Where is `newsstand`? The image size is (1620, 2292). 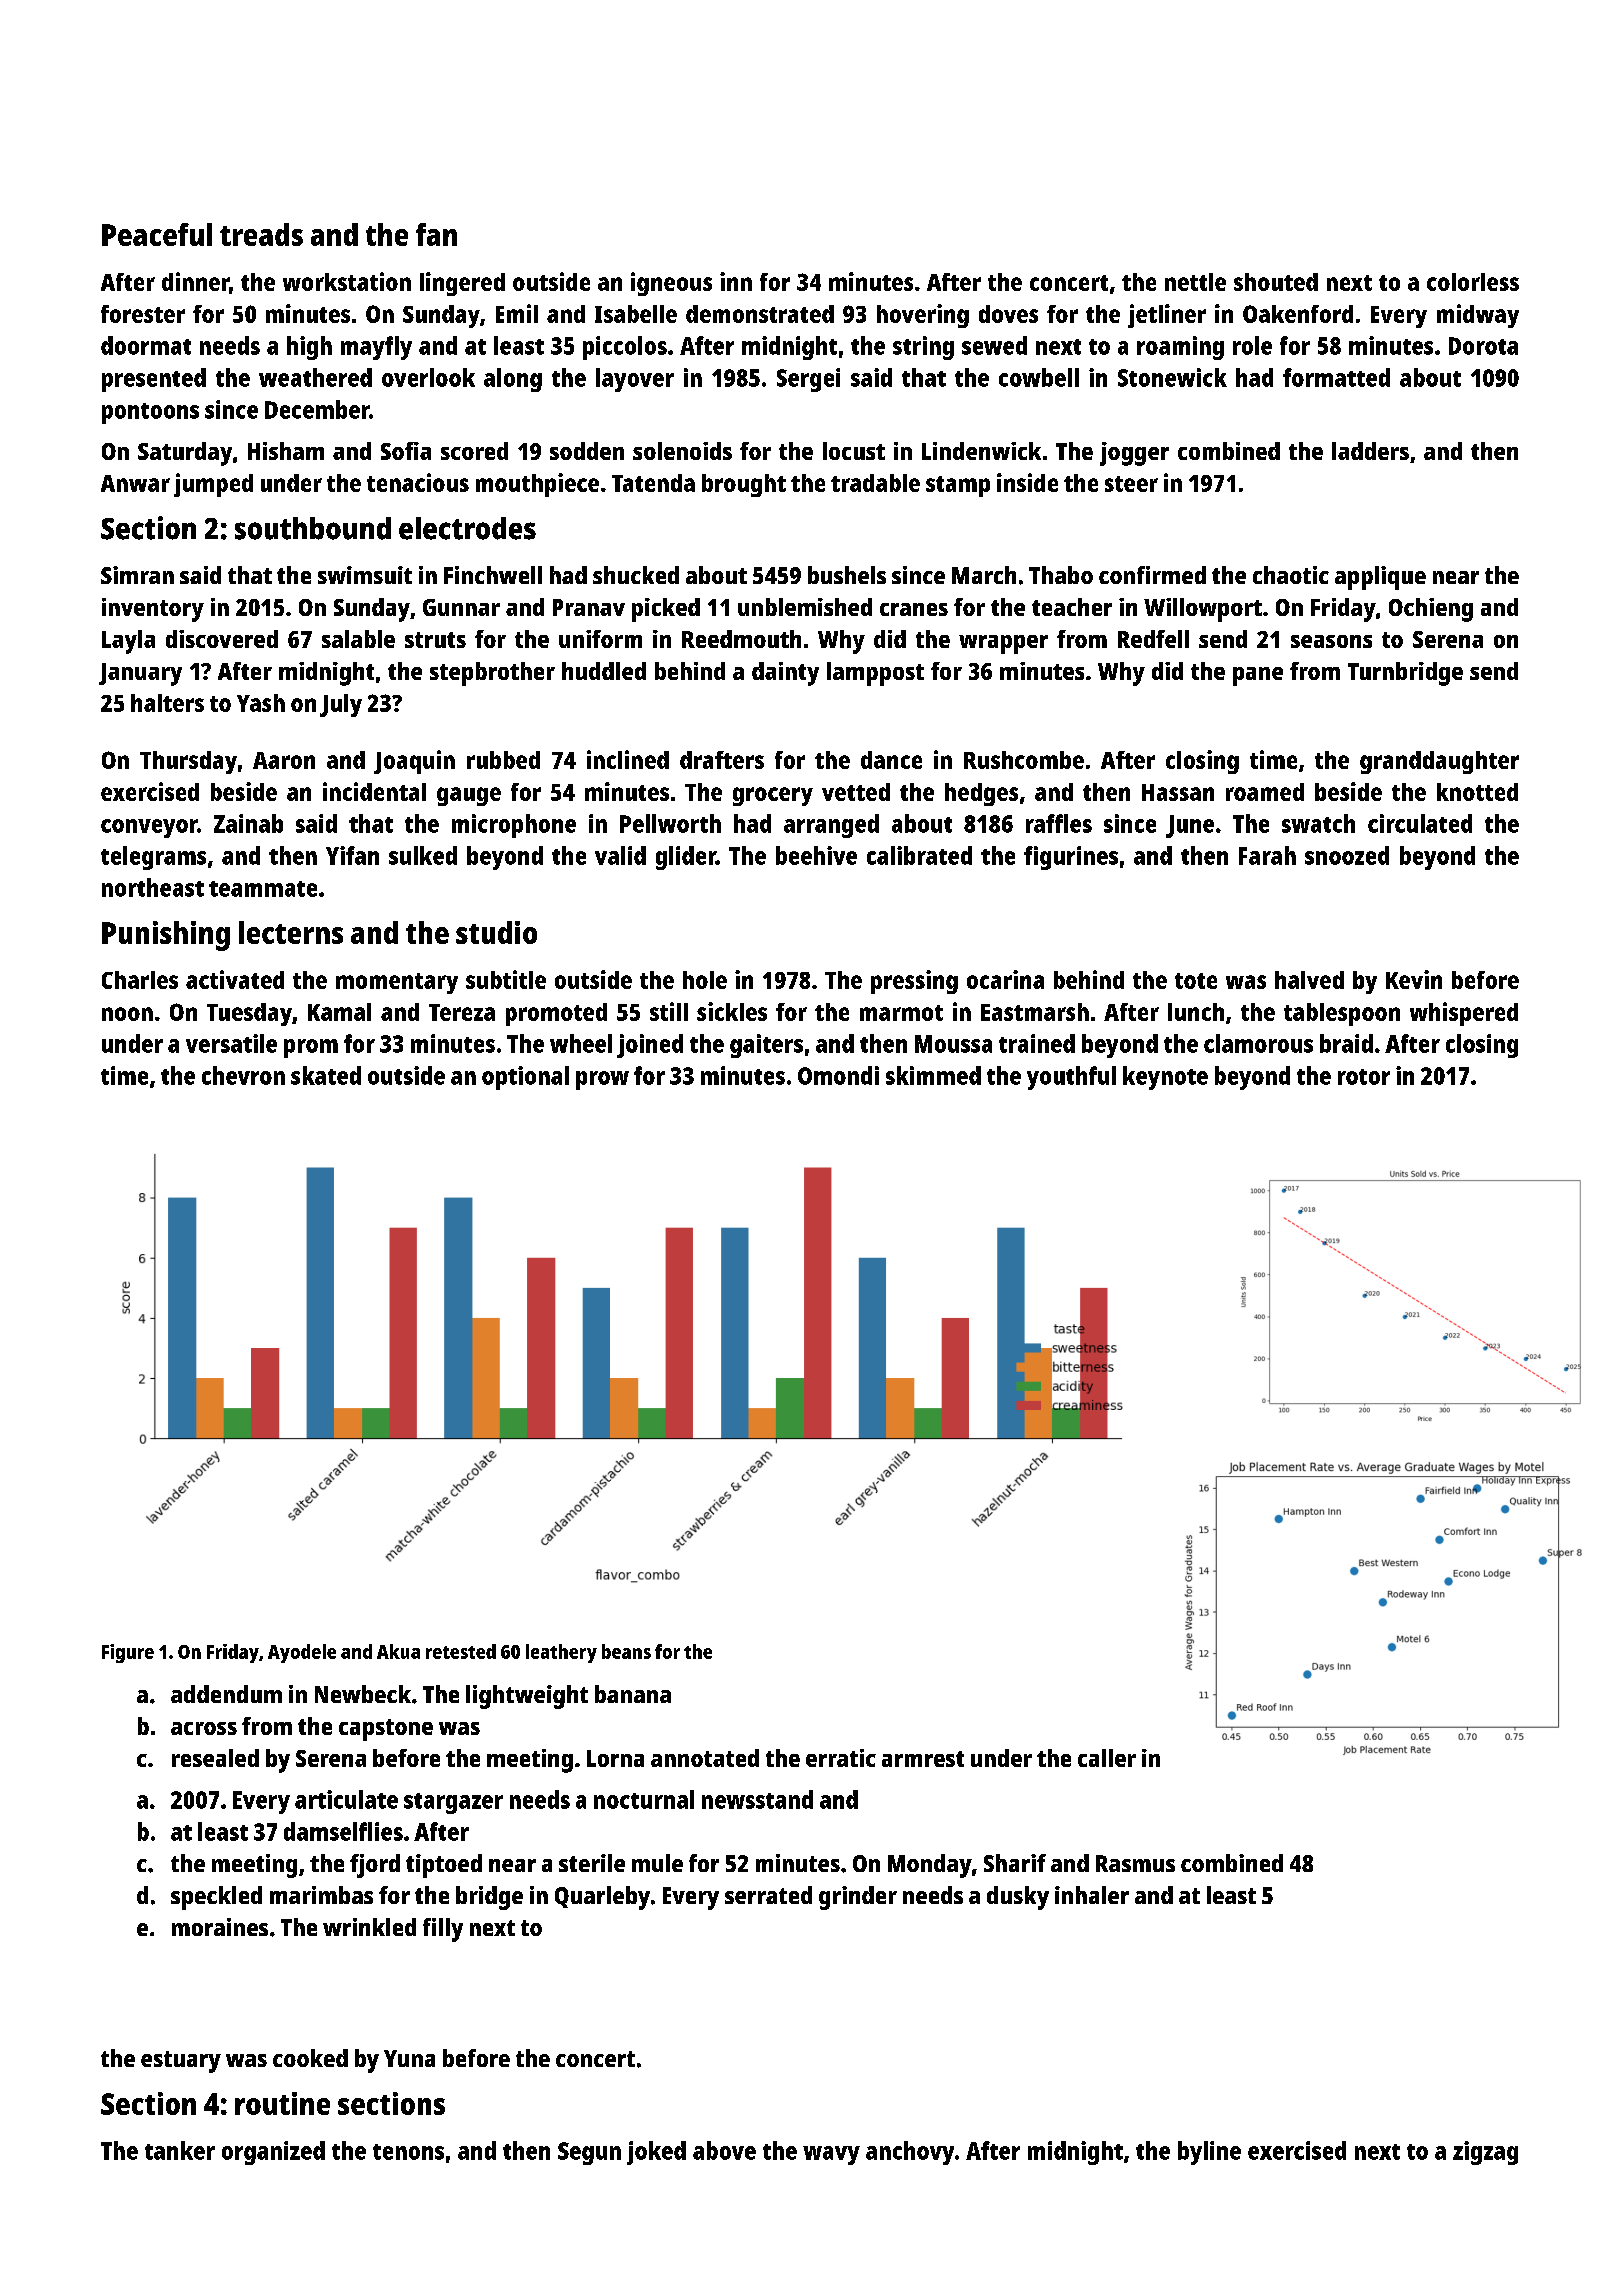
newsstand is located at coordinates (757, 1799).
